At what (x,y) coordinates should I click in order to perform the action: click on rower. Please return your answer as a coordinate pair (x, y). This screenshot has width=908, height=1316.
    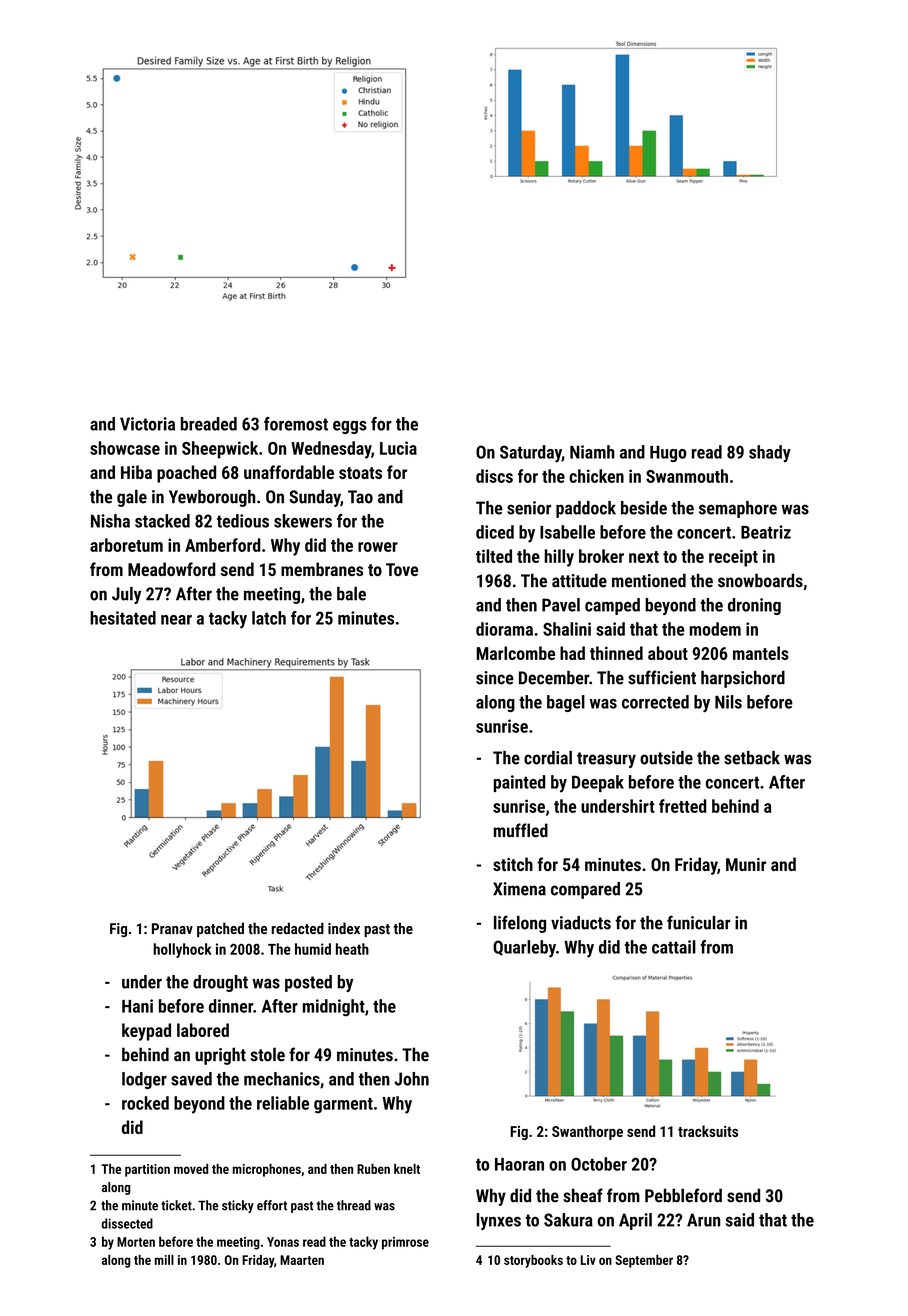
    Looking at the image, I should click on (378, 547).
